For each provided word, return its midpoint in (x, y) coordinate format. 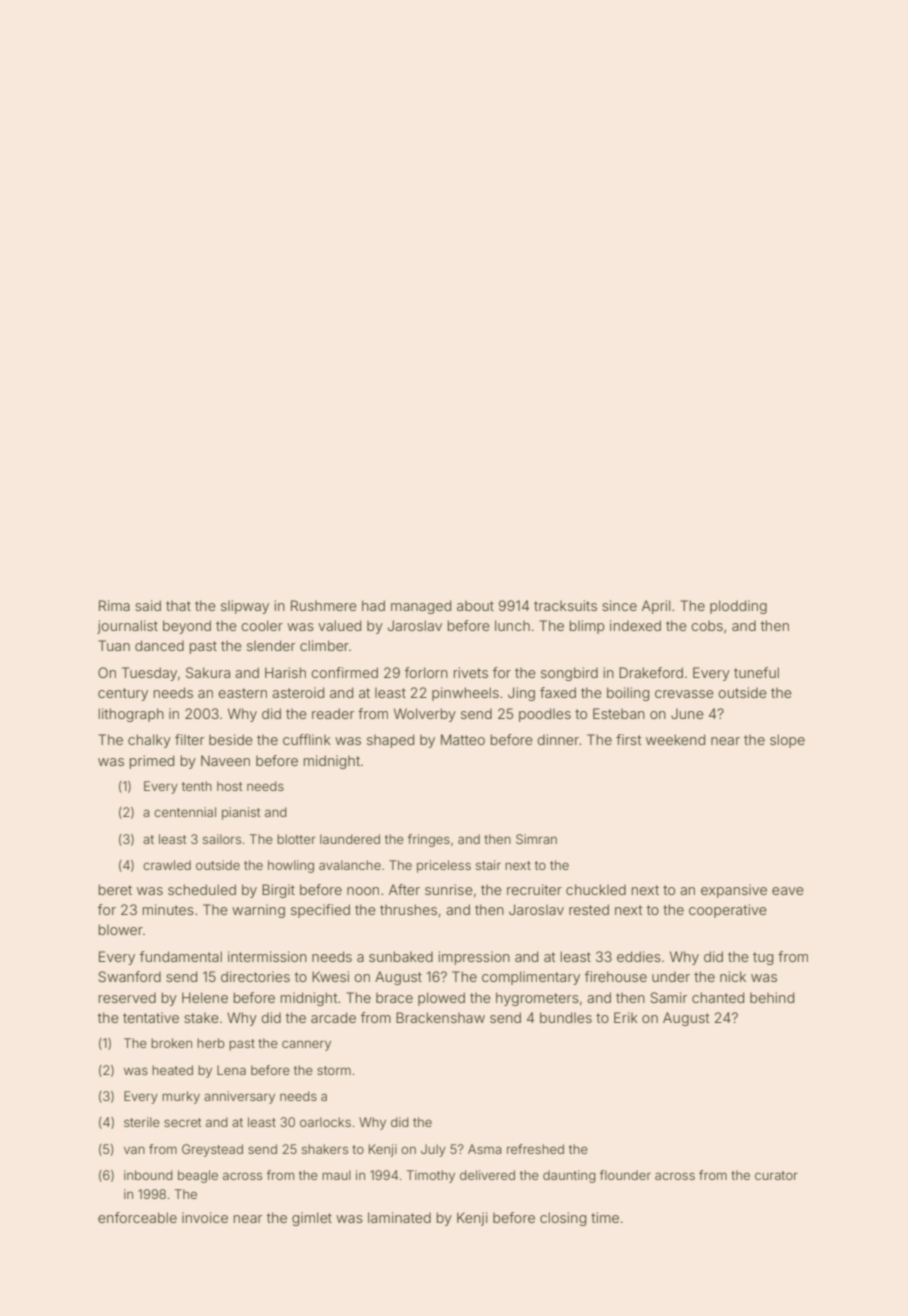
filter (189, 739)
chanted (718, 997)
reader (333, 713)
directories (255, 976)
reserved (127, 997)
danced (159, 645)
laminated (399, 1217)
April (656, 607)
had (373, 605)
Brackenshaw (440, 1017)
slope (787, 741)
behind (772, 997)
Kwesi (330, 976)
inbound (148, 1175)
